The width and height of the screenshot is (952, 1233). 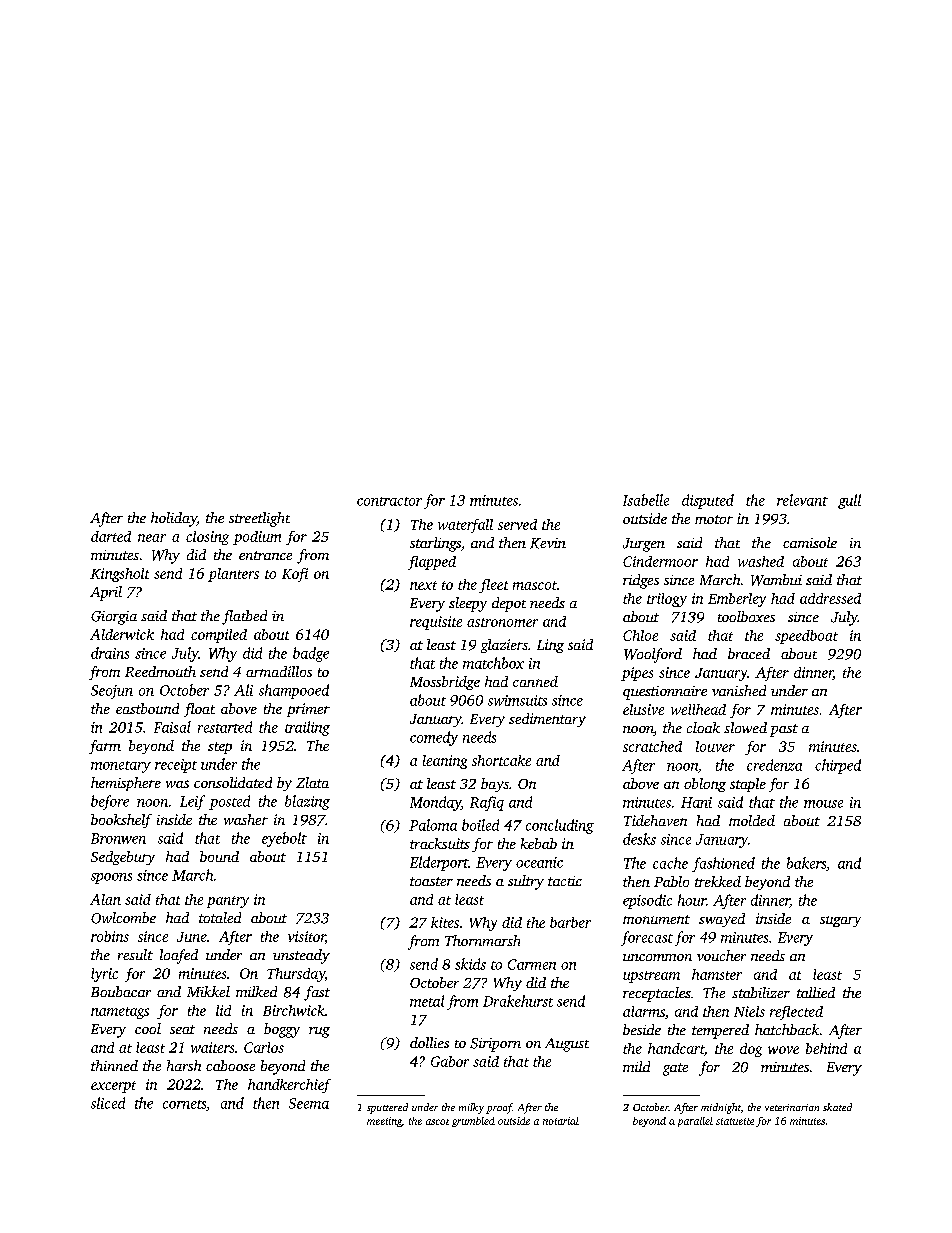 What do you see at coordinates (294, 691) in the screenshot?
I see `shampooed` at bounding box center [294, 691].
